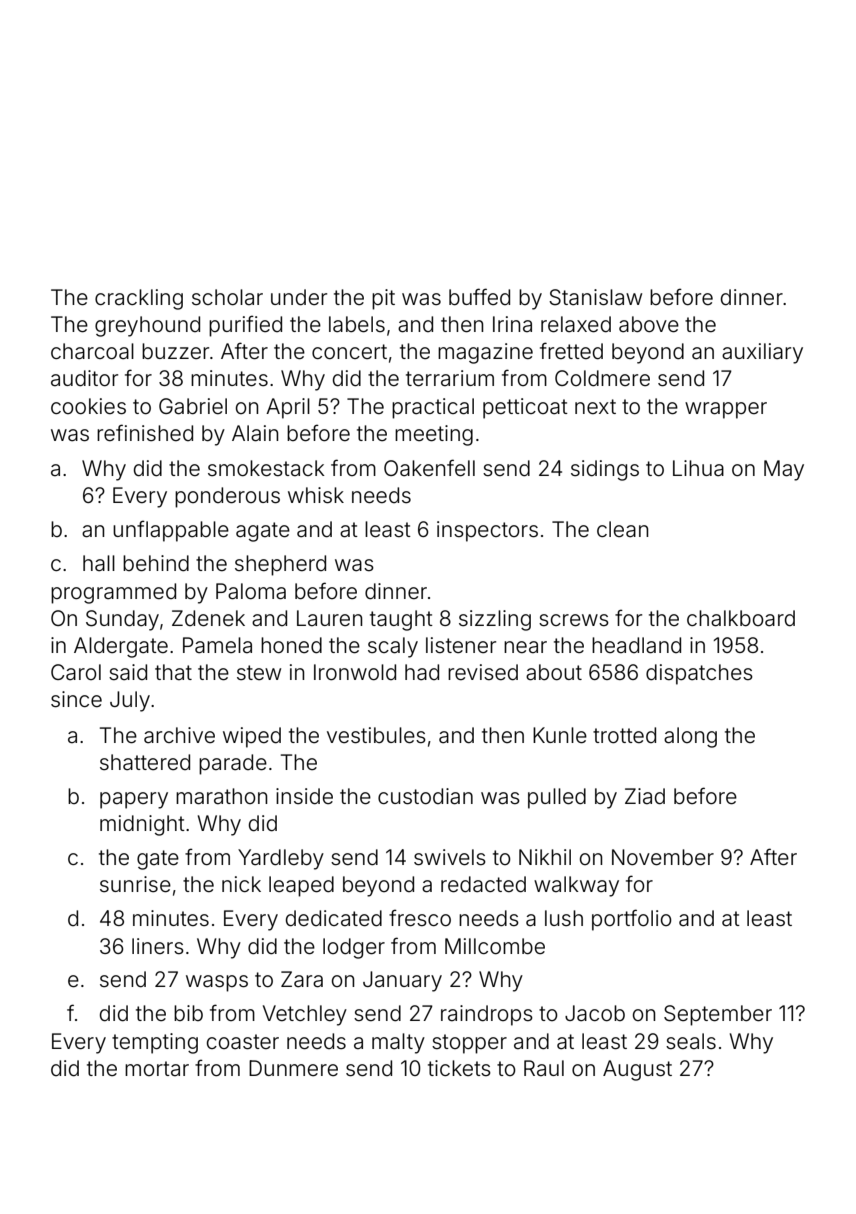  What do you see at coordinates (188, 1013) in the screenshot?
I see `bib` at bounding box center [188, 1013].
